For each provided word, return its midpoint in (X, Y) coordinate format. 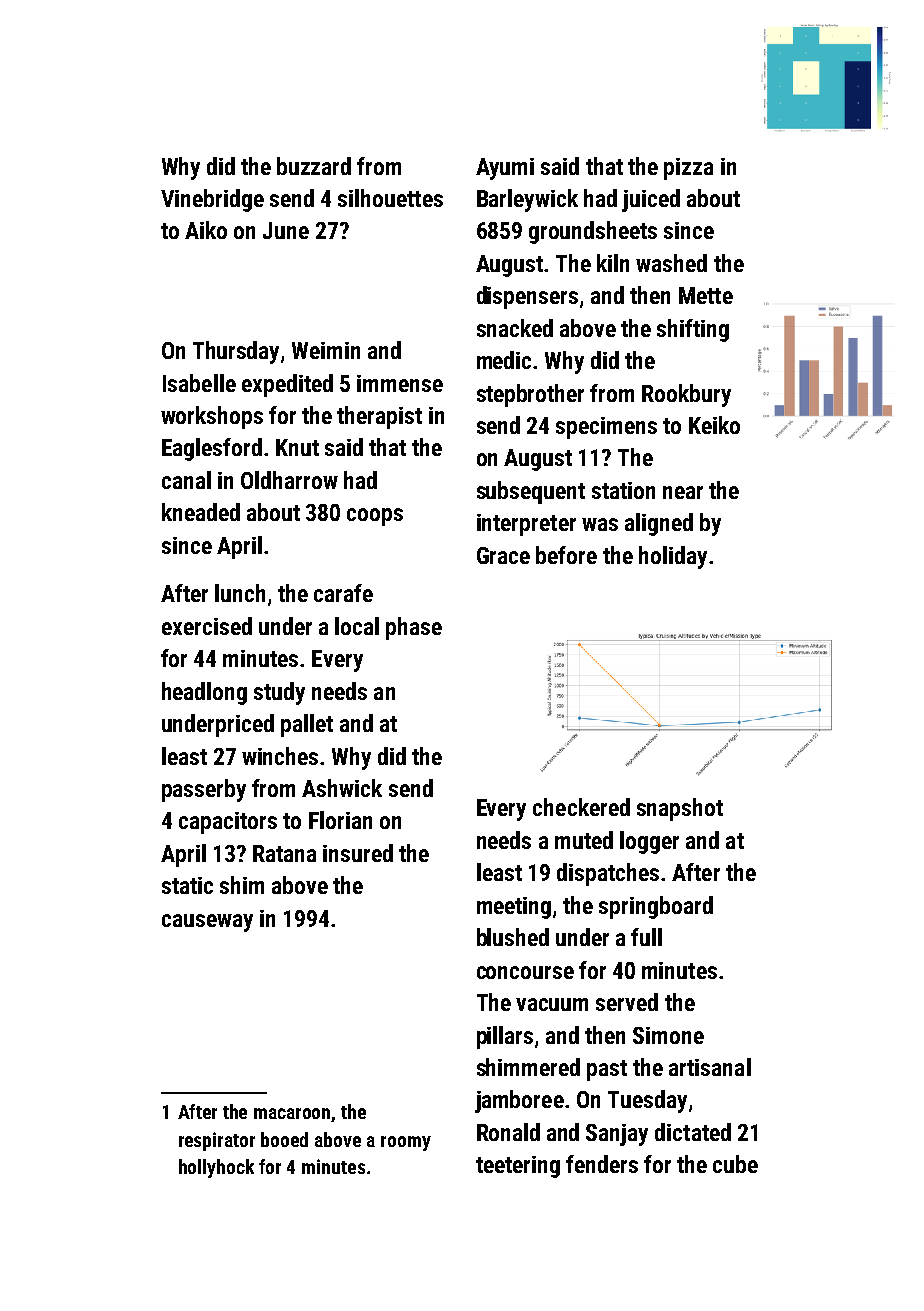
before (566, 555)
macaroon (293, 1115)
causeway (207, 923)
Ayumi (505, 169)
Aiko (206, 230)
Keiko (714, 425)
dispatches (608, 874)
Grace (503, 555)
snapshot (680, 809)
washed (671, 263)
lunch (240, 593)
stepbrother (530, 395)
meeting (514, 908)
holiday (673, 557)
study (279, 693)
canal (186, 480)
